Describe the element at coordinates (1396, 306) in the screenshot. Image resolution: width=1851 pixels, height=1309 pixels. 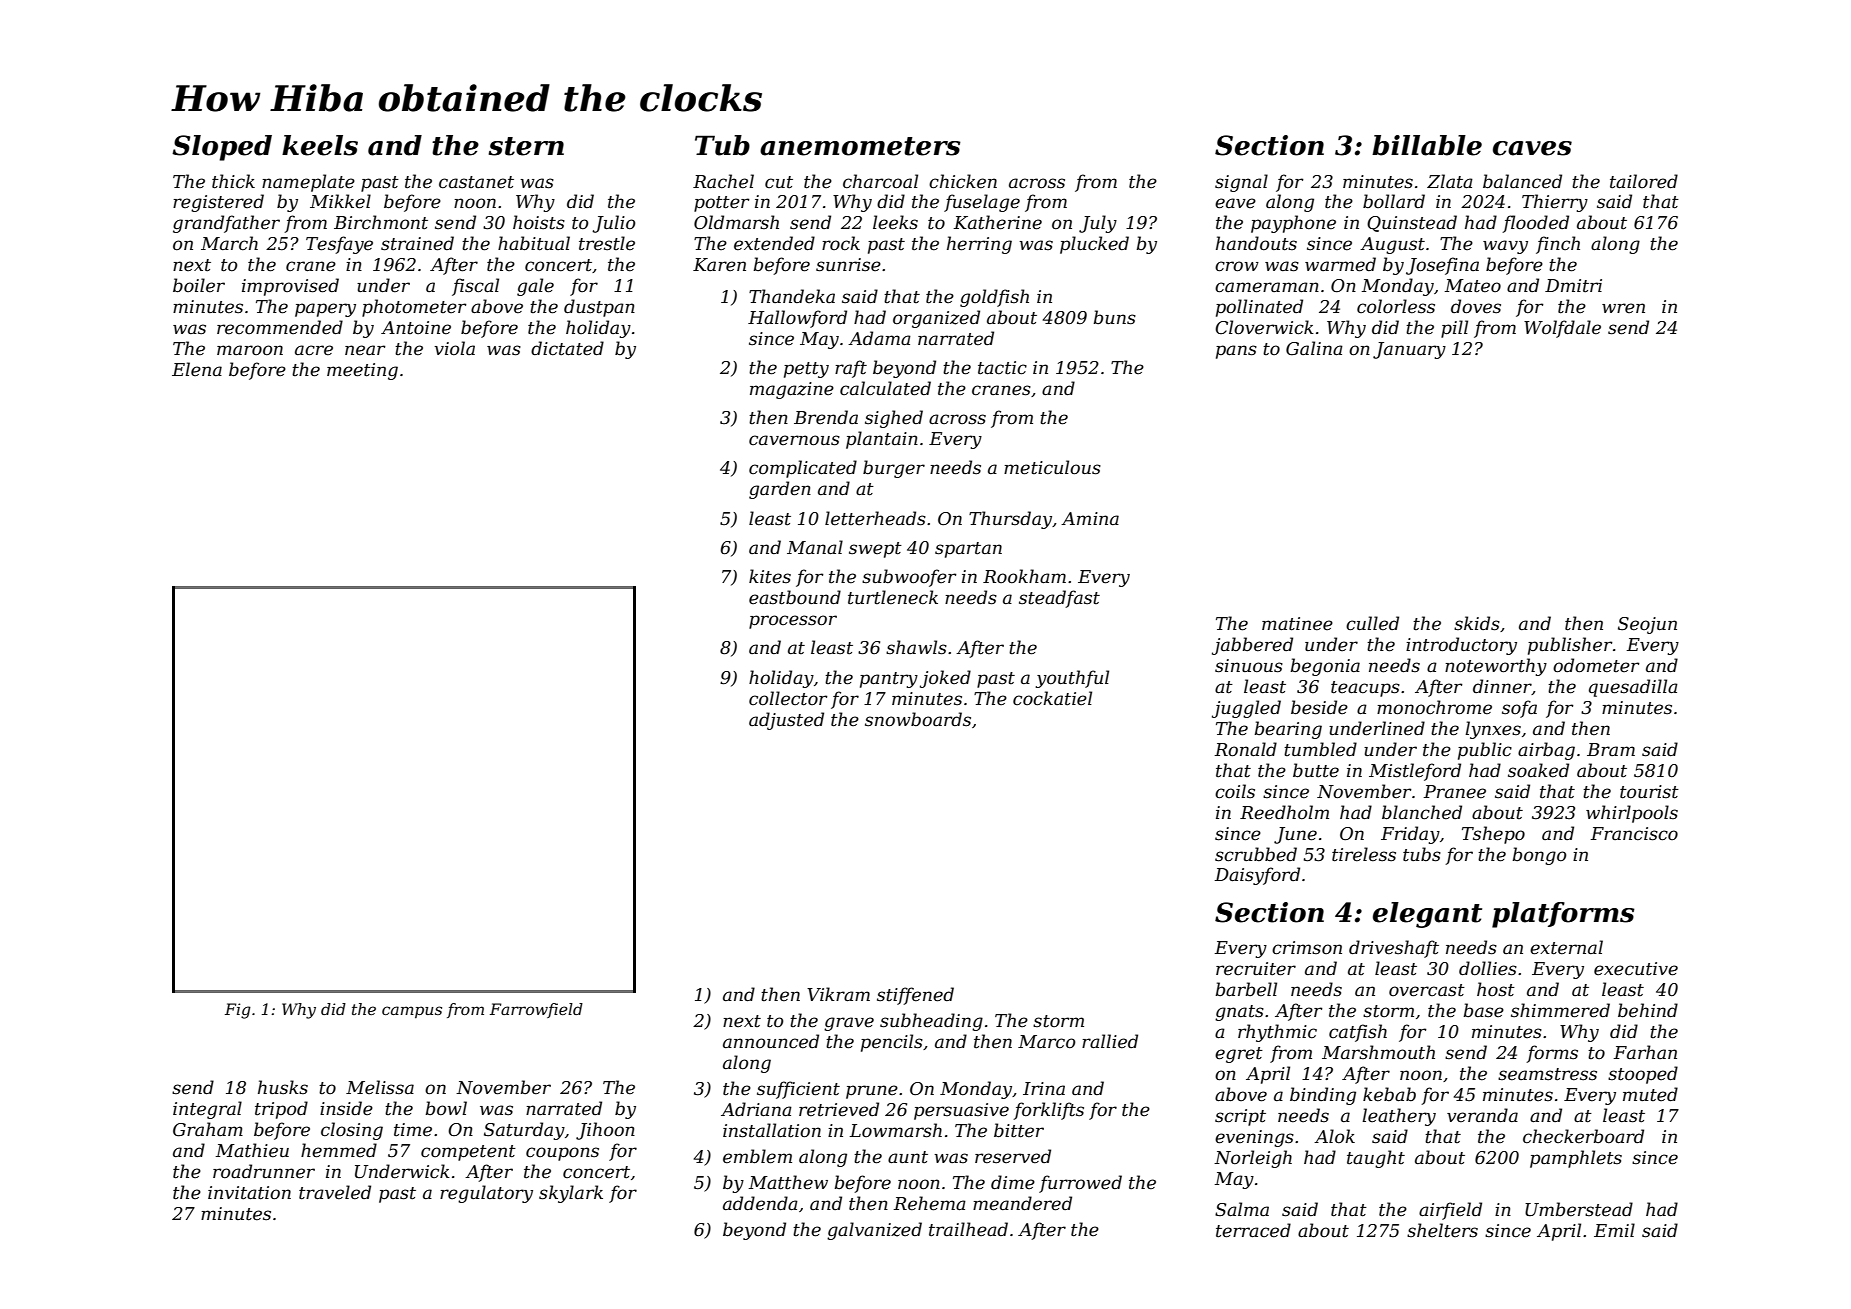
I see `colorless` at that location.
